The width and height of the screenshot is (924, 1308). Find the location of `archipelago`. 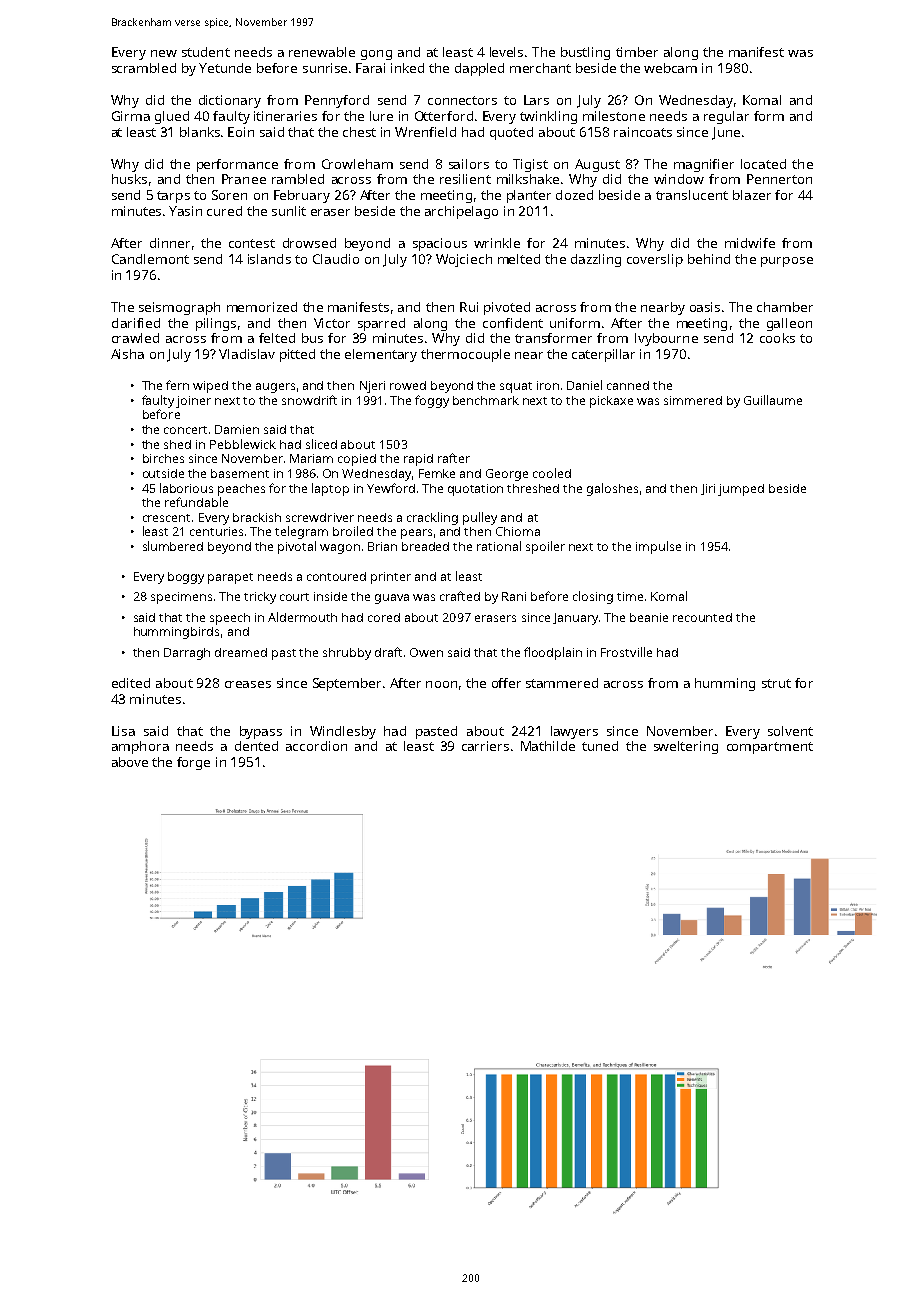

archipelago is located at coordinates (461, 212).
